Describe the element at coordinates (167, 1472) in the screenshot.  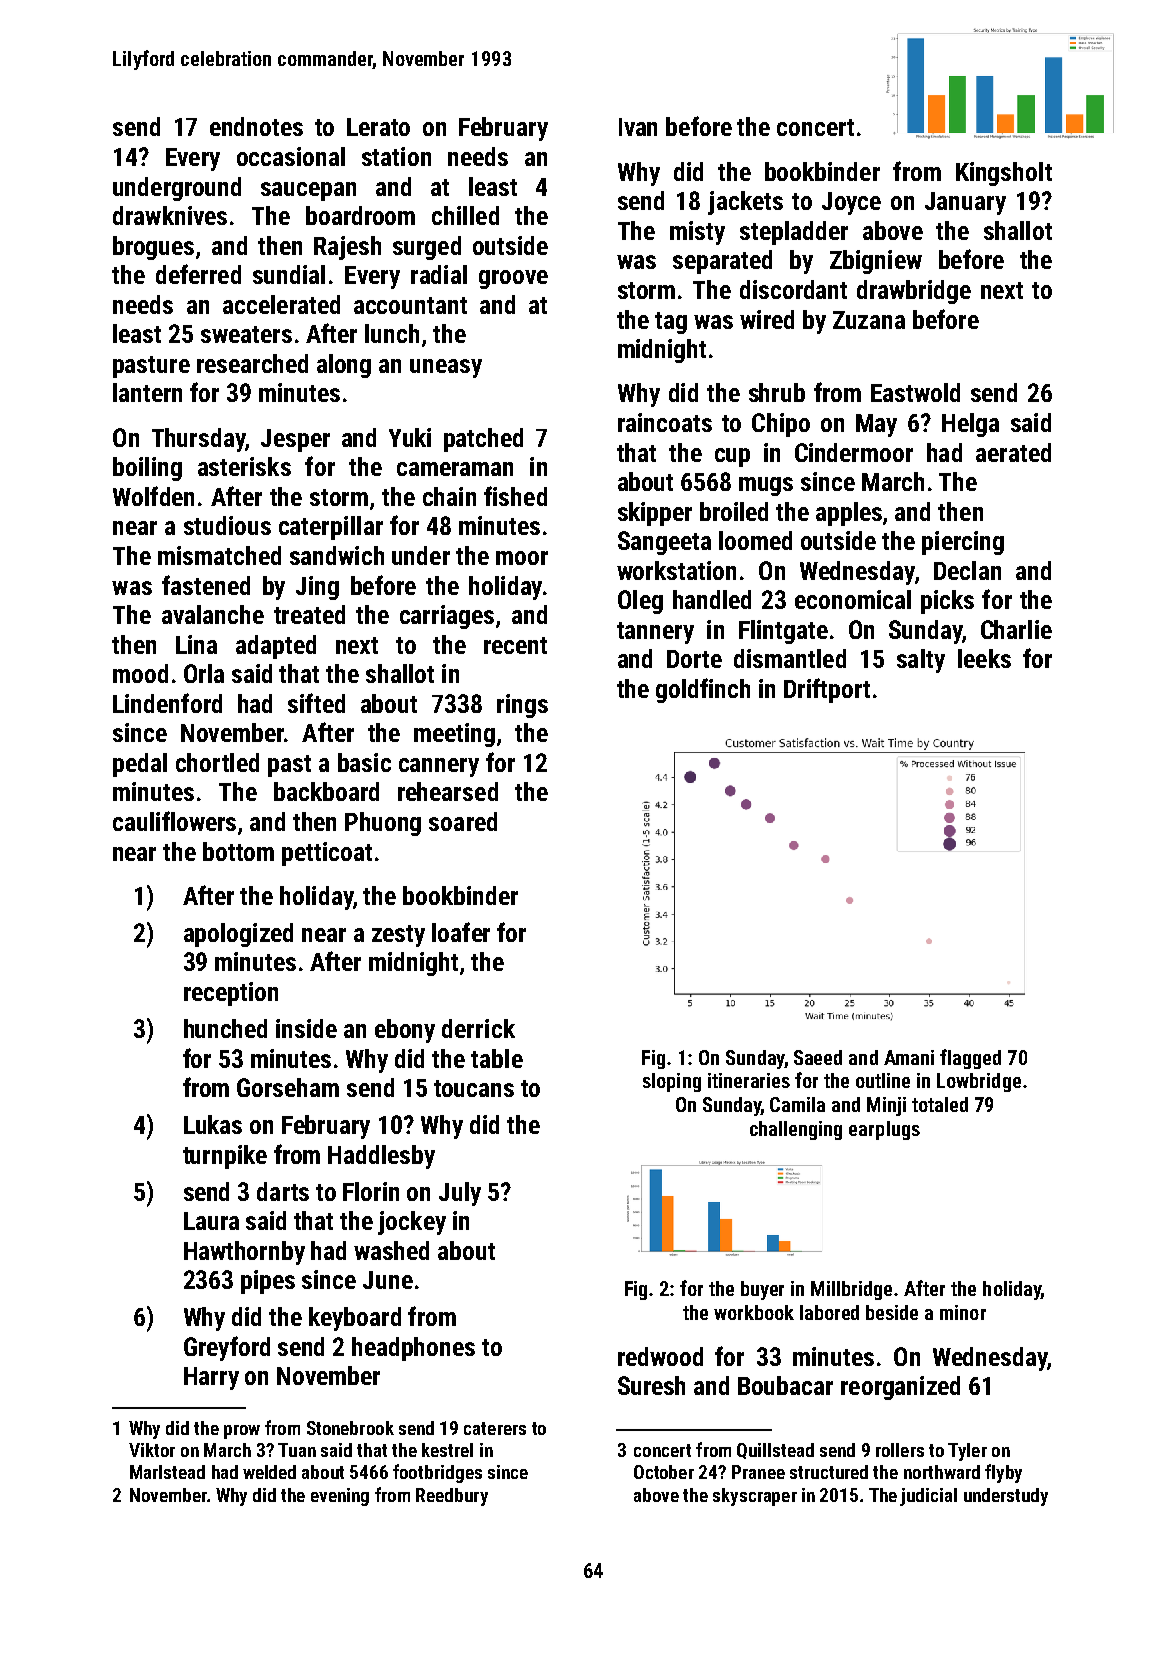
I see `Marlstead` at that location.
